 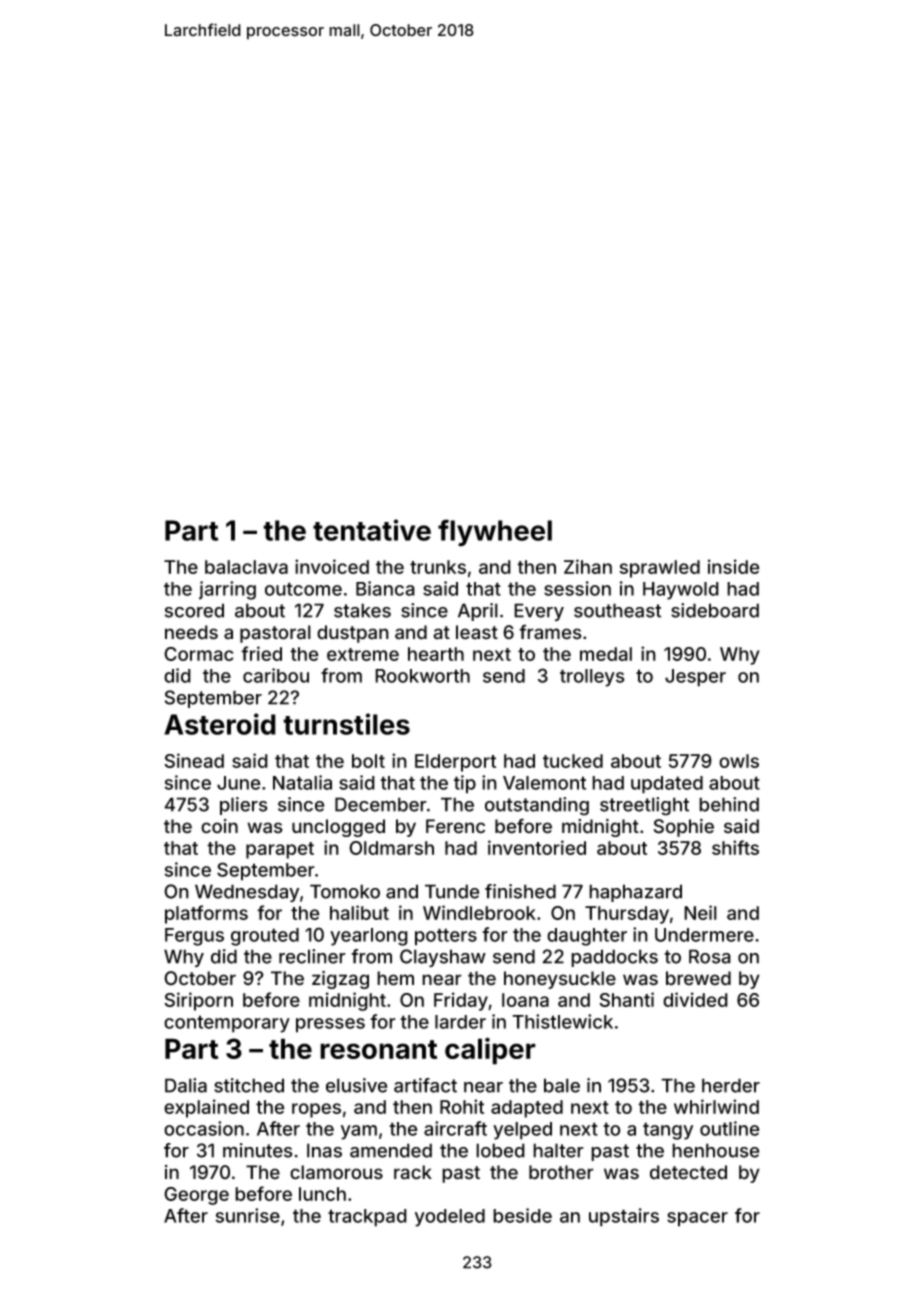 What do you see at coordinates (261, 653) in the screenshot?
I see `fried` at bounding box center [261, 653].
